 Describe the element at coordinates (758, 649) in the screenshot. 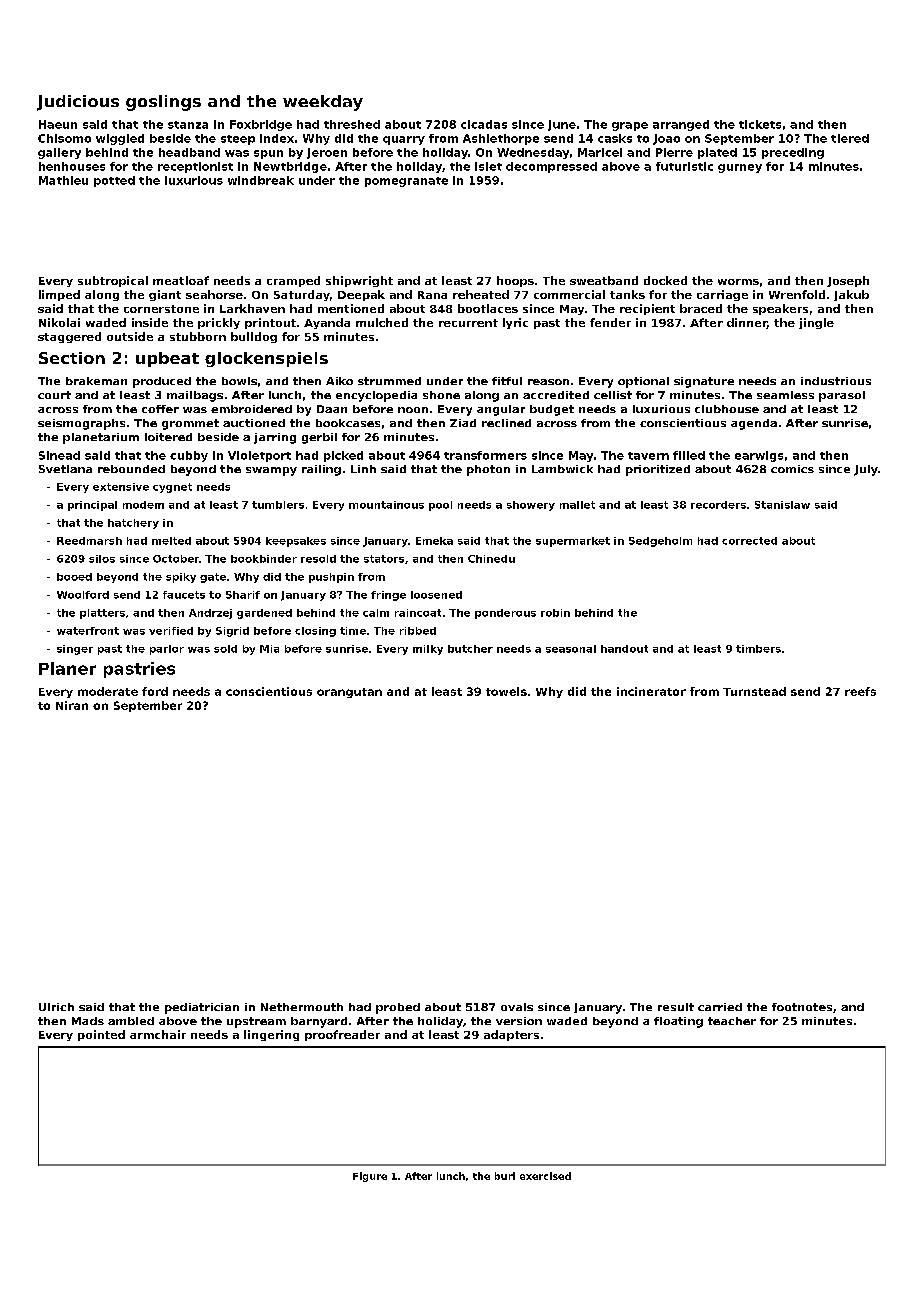

I see `timbers` at that location.
